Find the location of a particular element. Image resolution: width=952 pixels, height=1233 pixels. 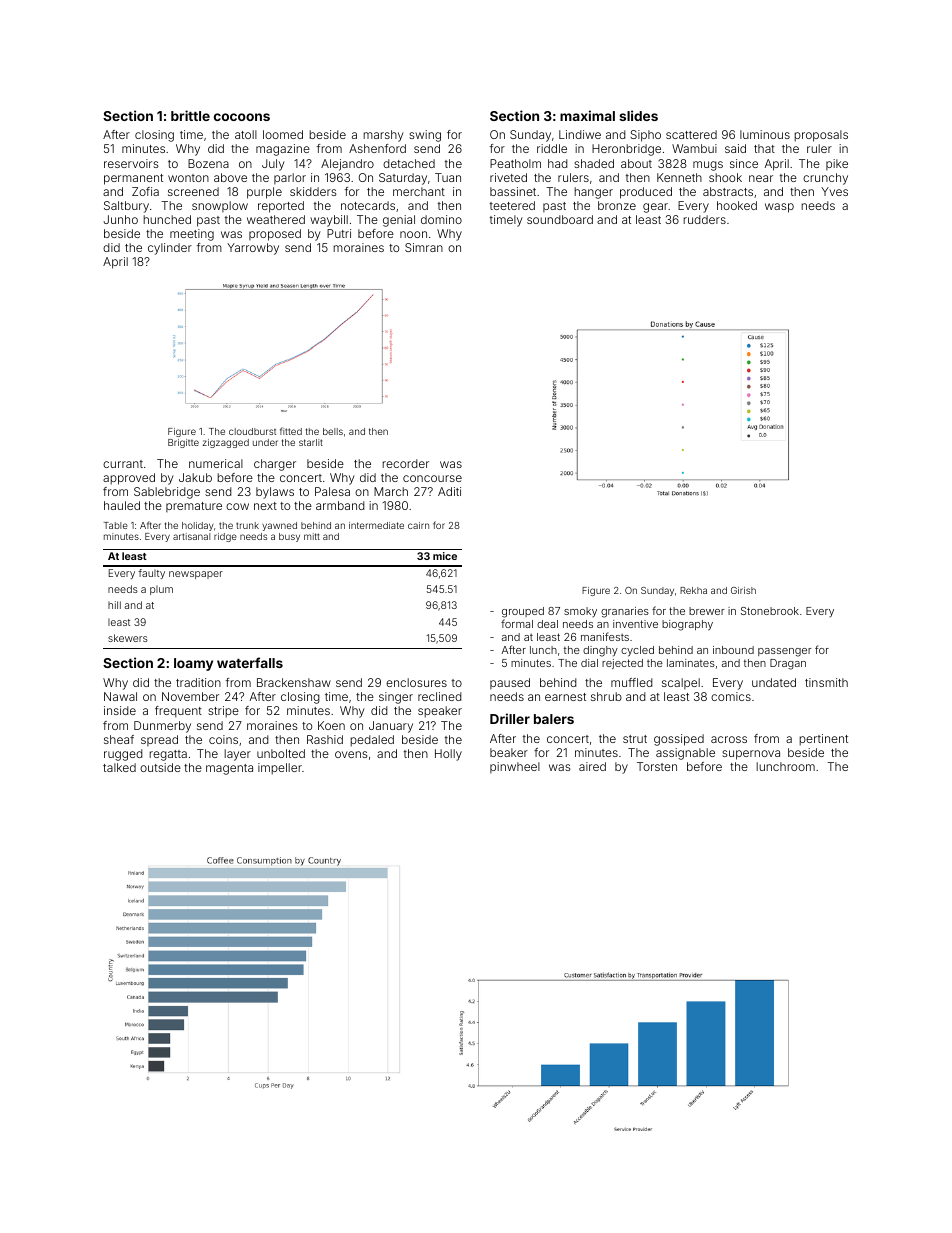

paused is located at coordinates (510, 683).
